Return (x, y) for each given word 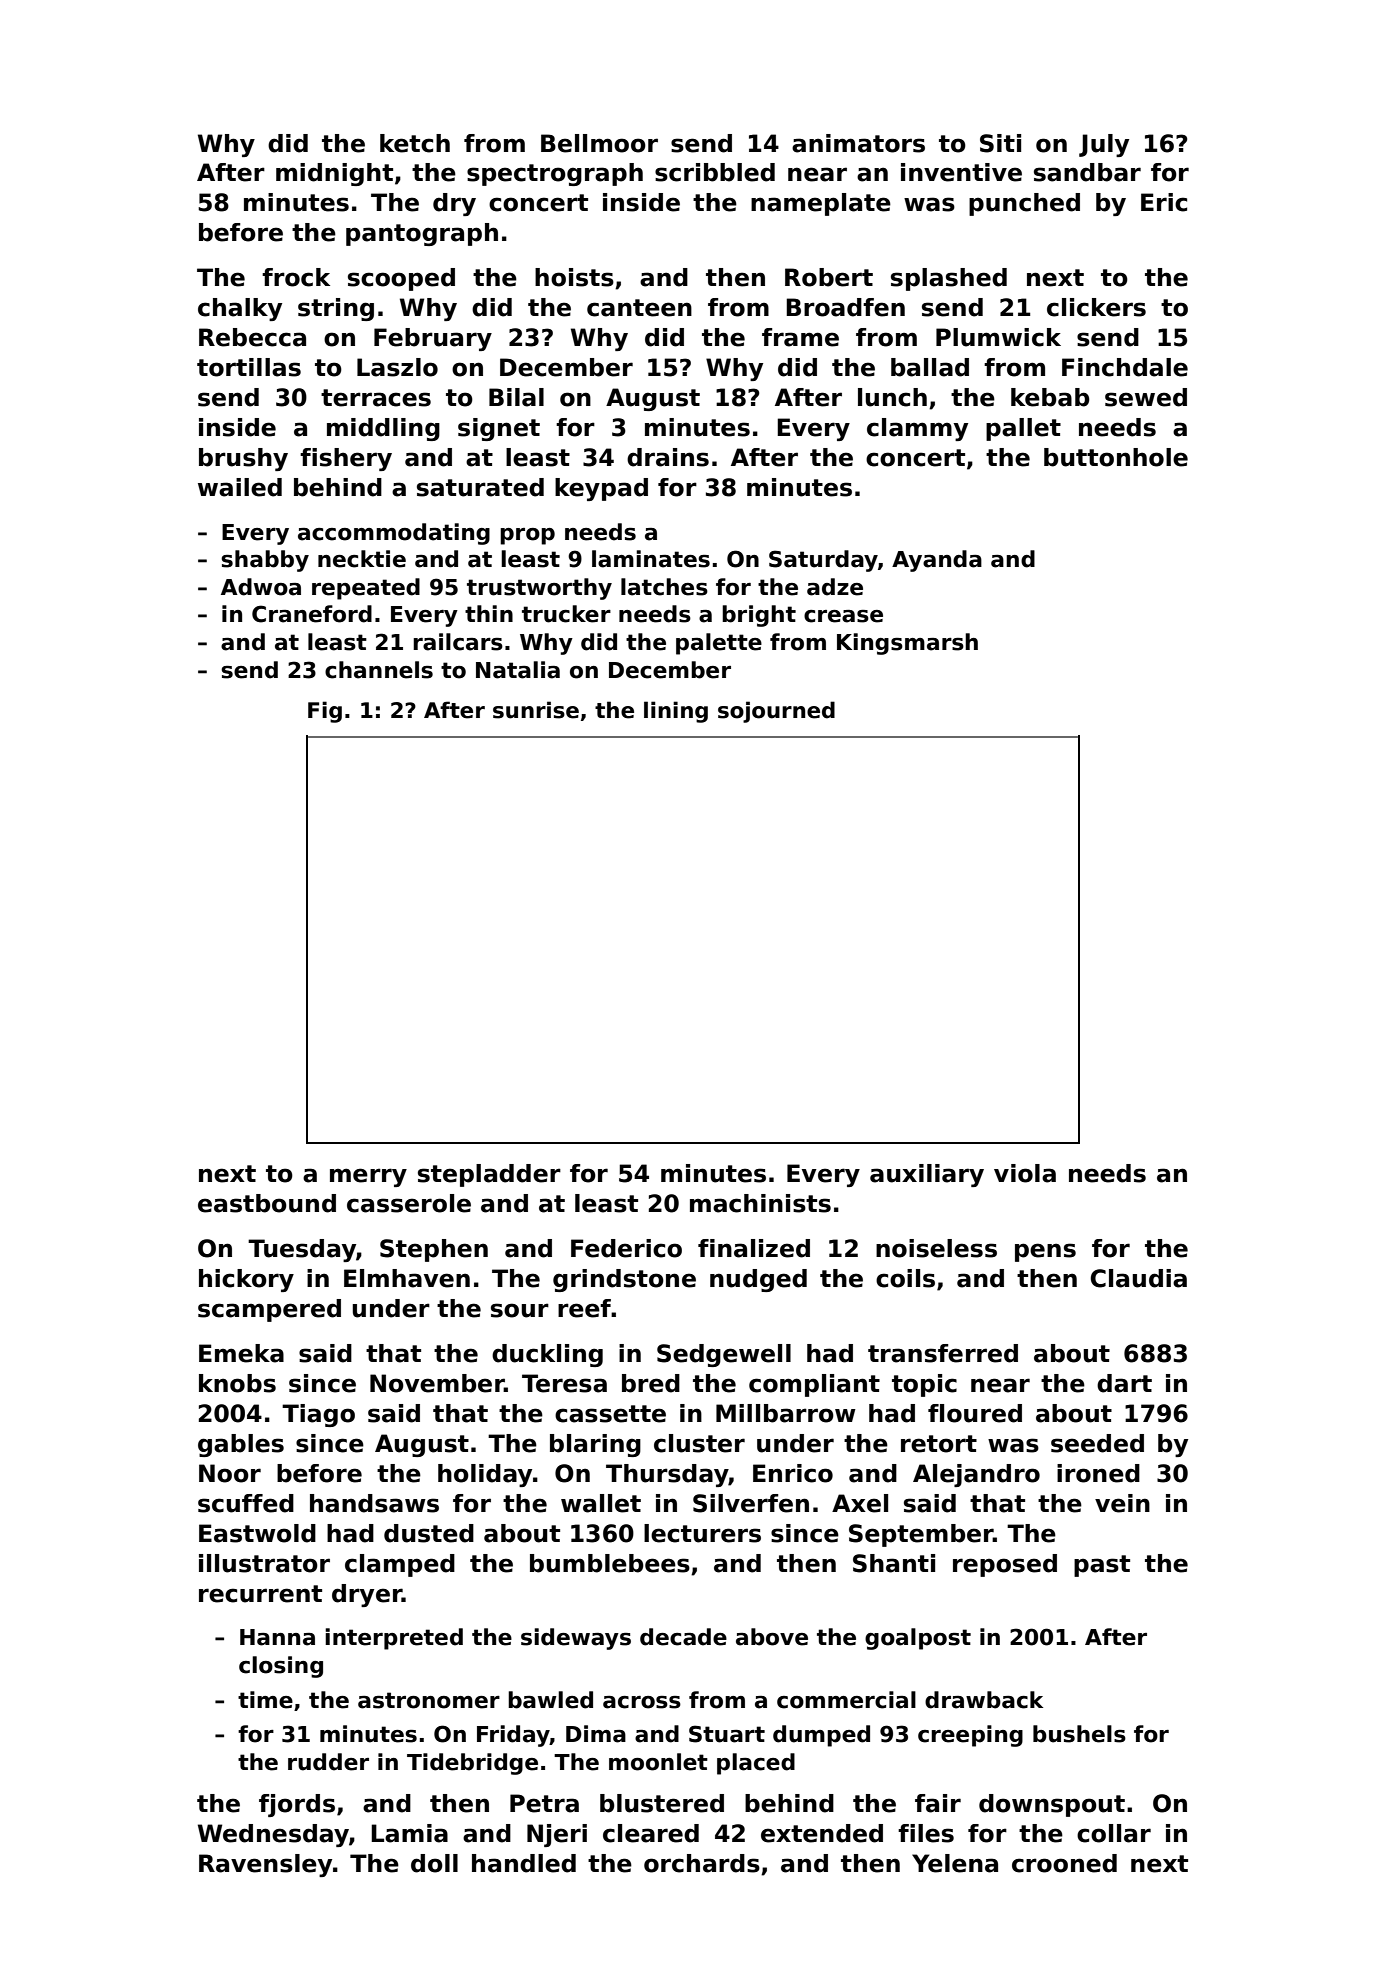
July (1104, 145)
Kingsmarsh (907, 644)
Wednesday (273, 1835)
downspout (1052, 1805)
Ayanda (937, 561)
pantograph (422, 234)
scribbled (715, 172)
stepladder (489, 1175)
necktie (362, 559)
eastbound (267, 1203)
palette (719, 644)
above (772, 1637)
